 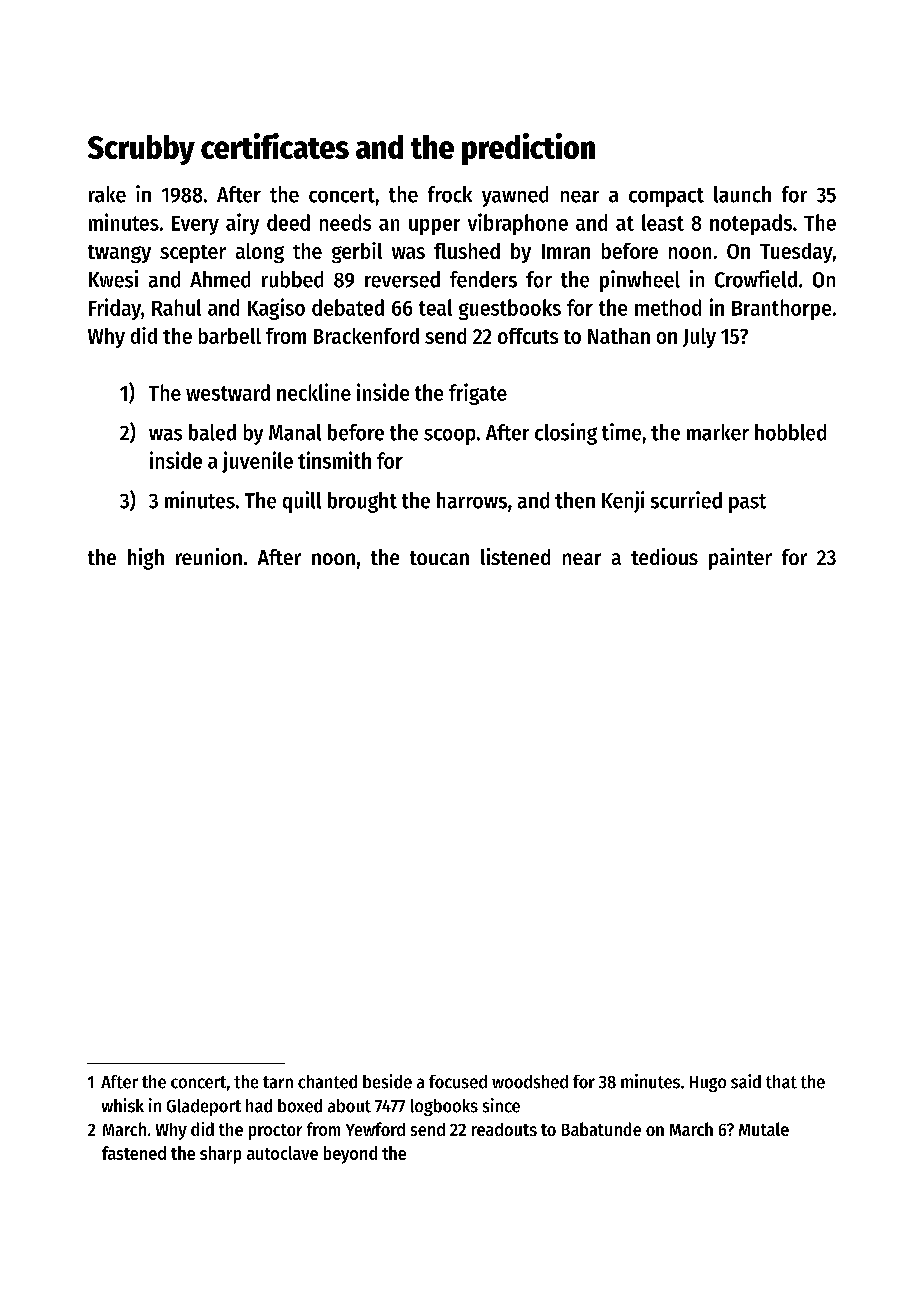 What do you see at coordinates (699, 338) in the screenshot?
I see `July` at bounding box center [699, 338].
